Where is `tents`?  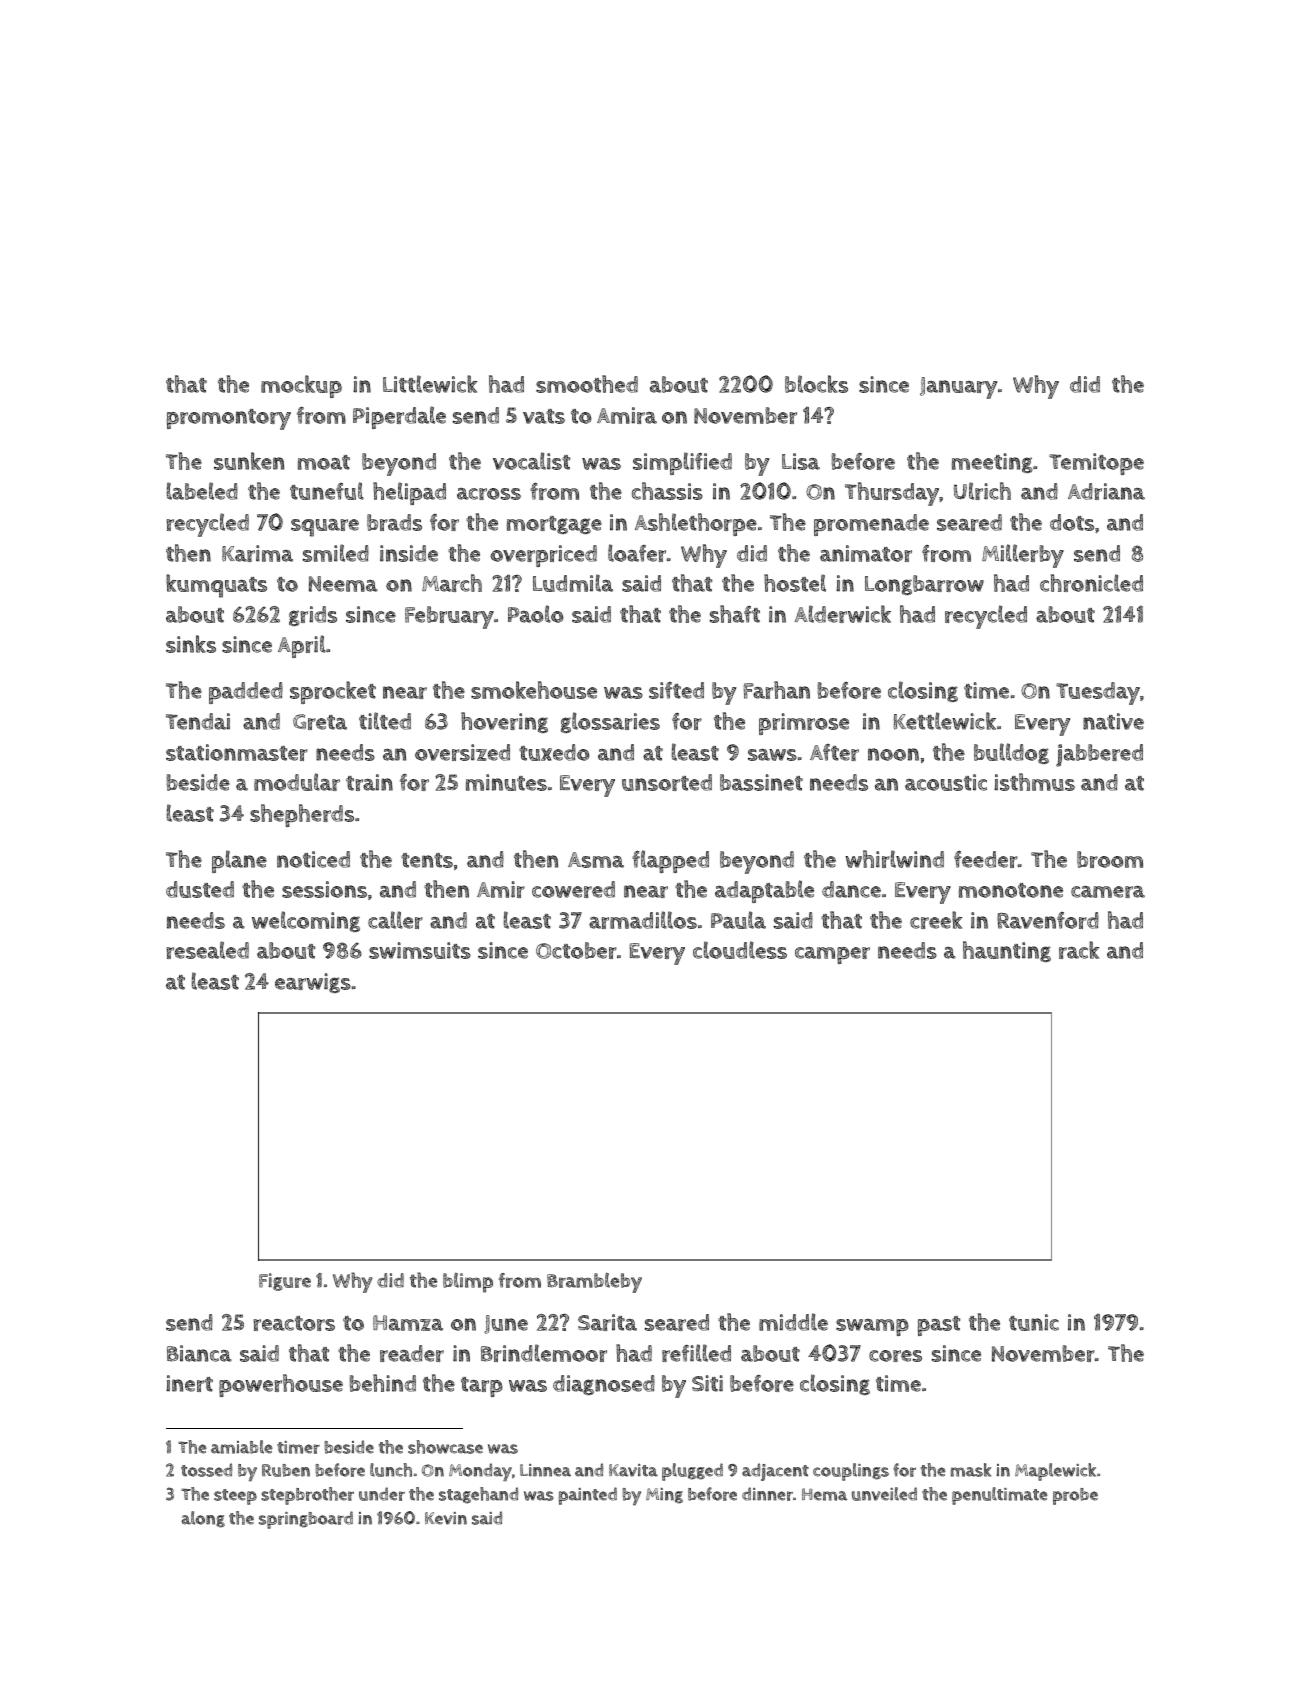
tents is located at coordinates (427, 860).
